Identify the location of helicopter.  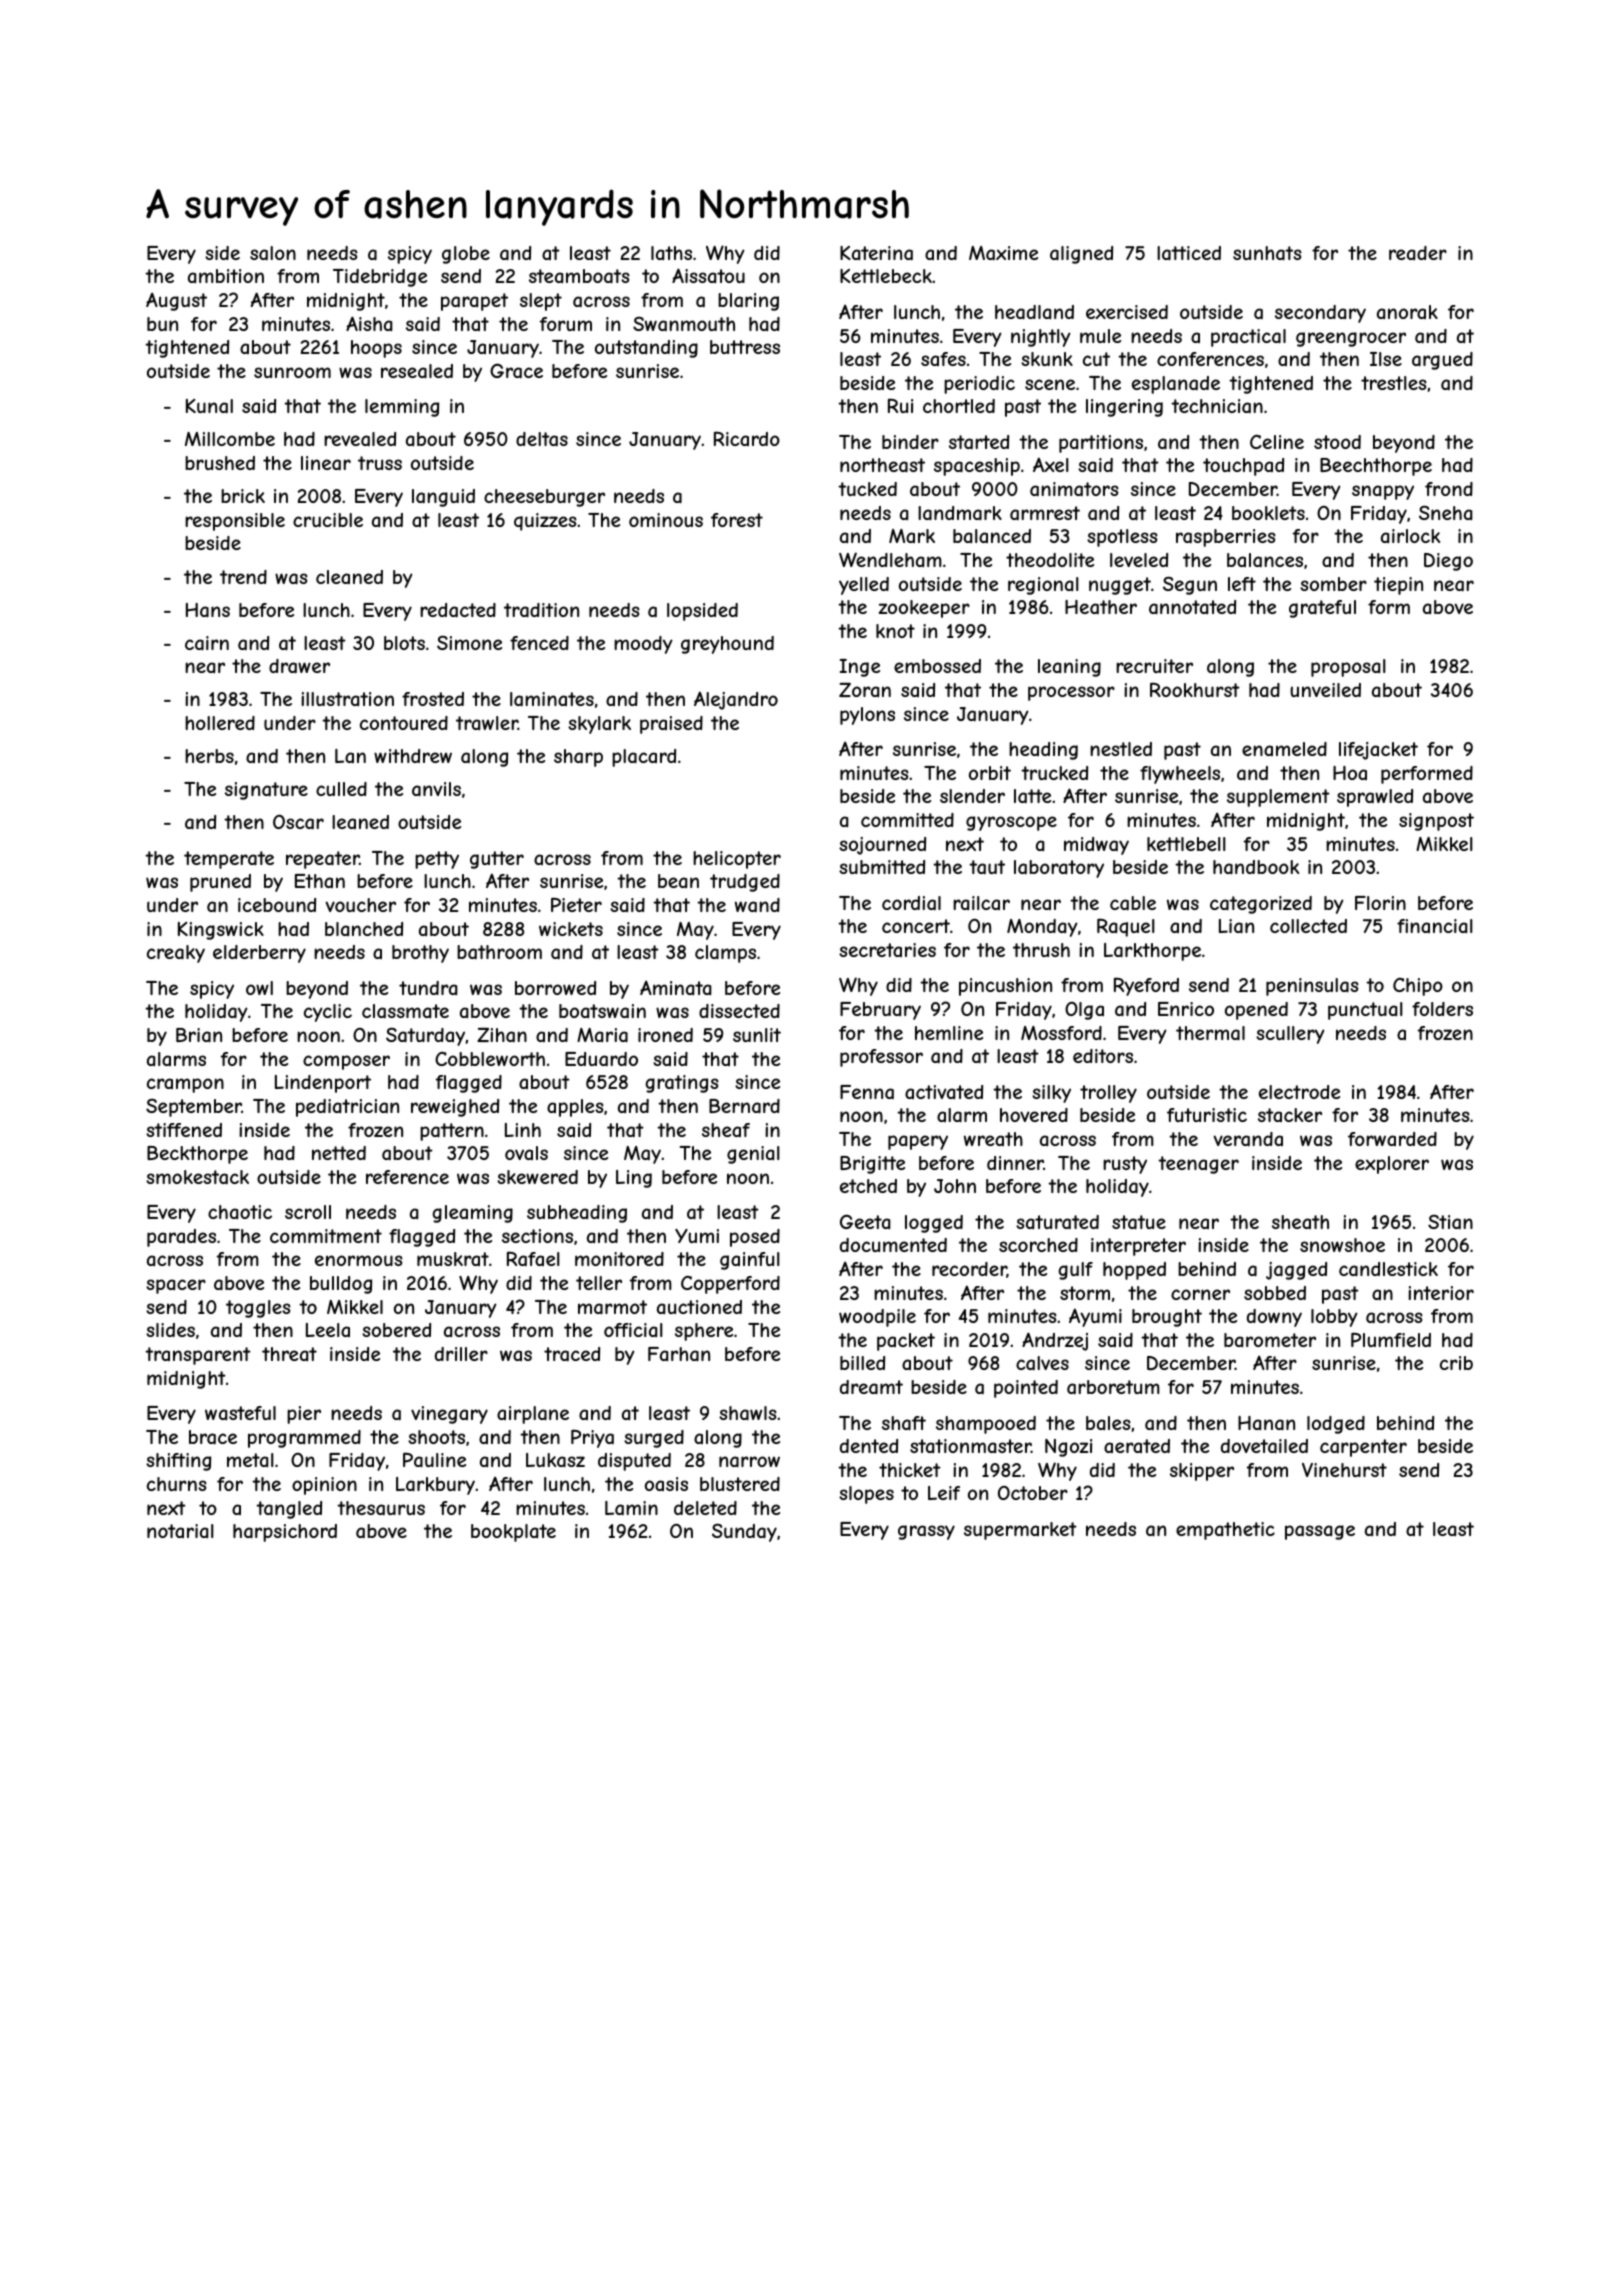
(737, 860).
